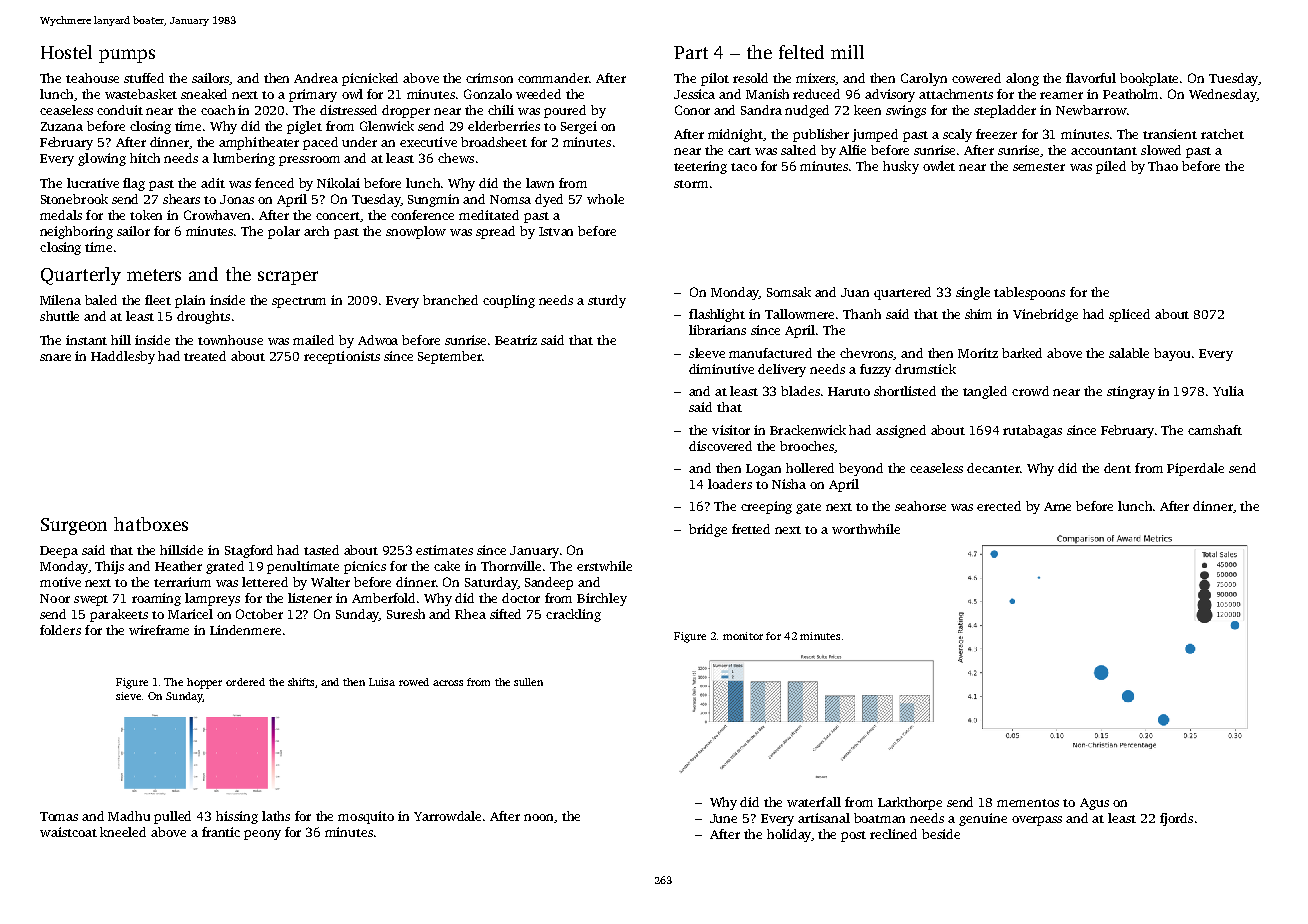 The width and height of the page is (1308, 924). What do you see at coordinates (159, 630) in the page?
I see `wireframe` at bounding box center [159, 630].
